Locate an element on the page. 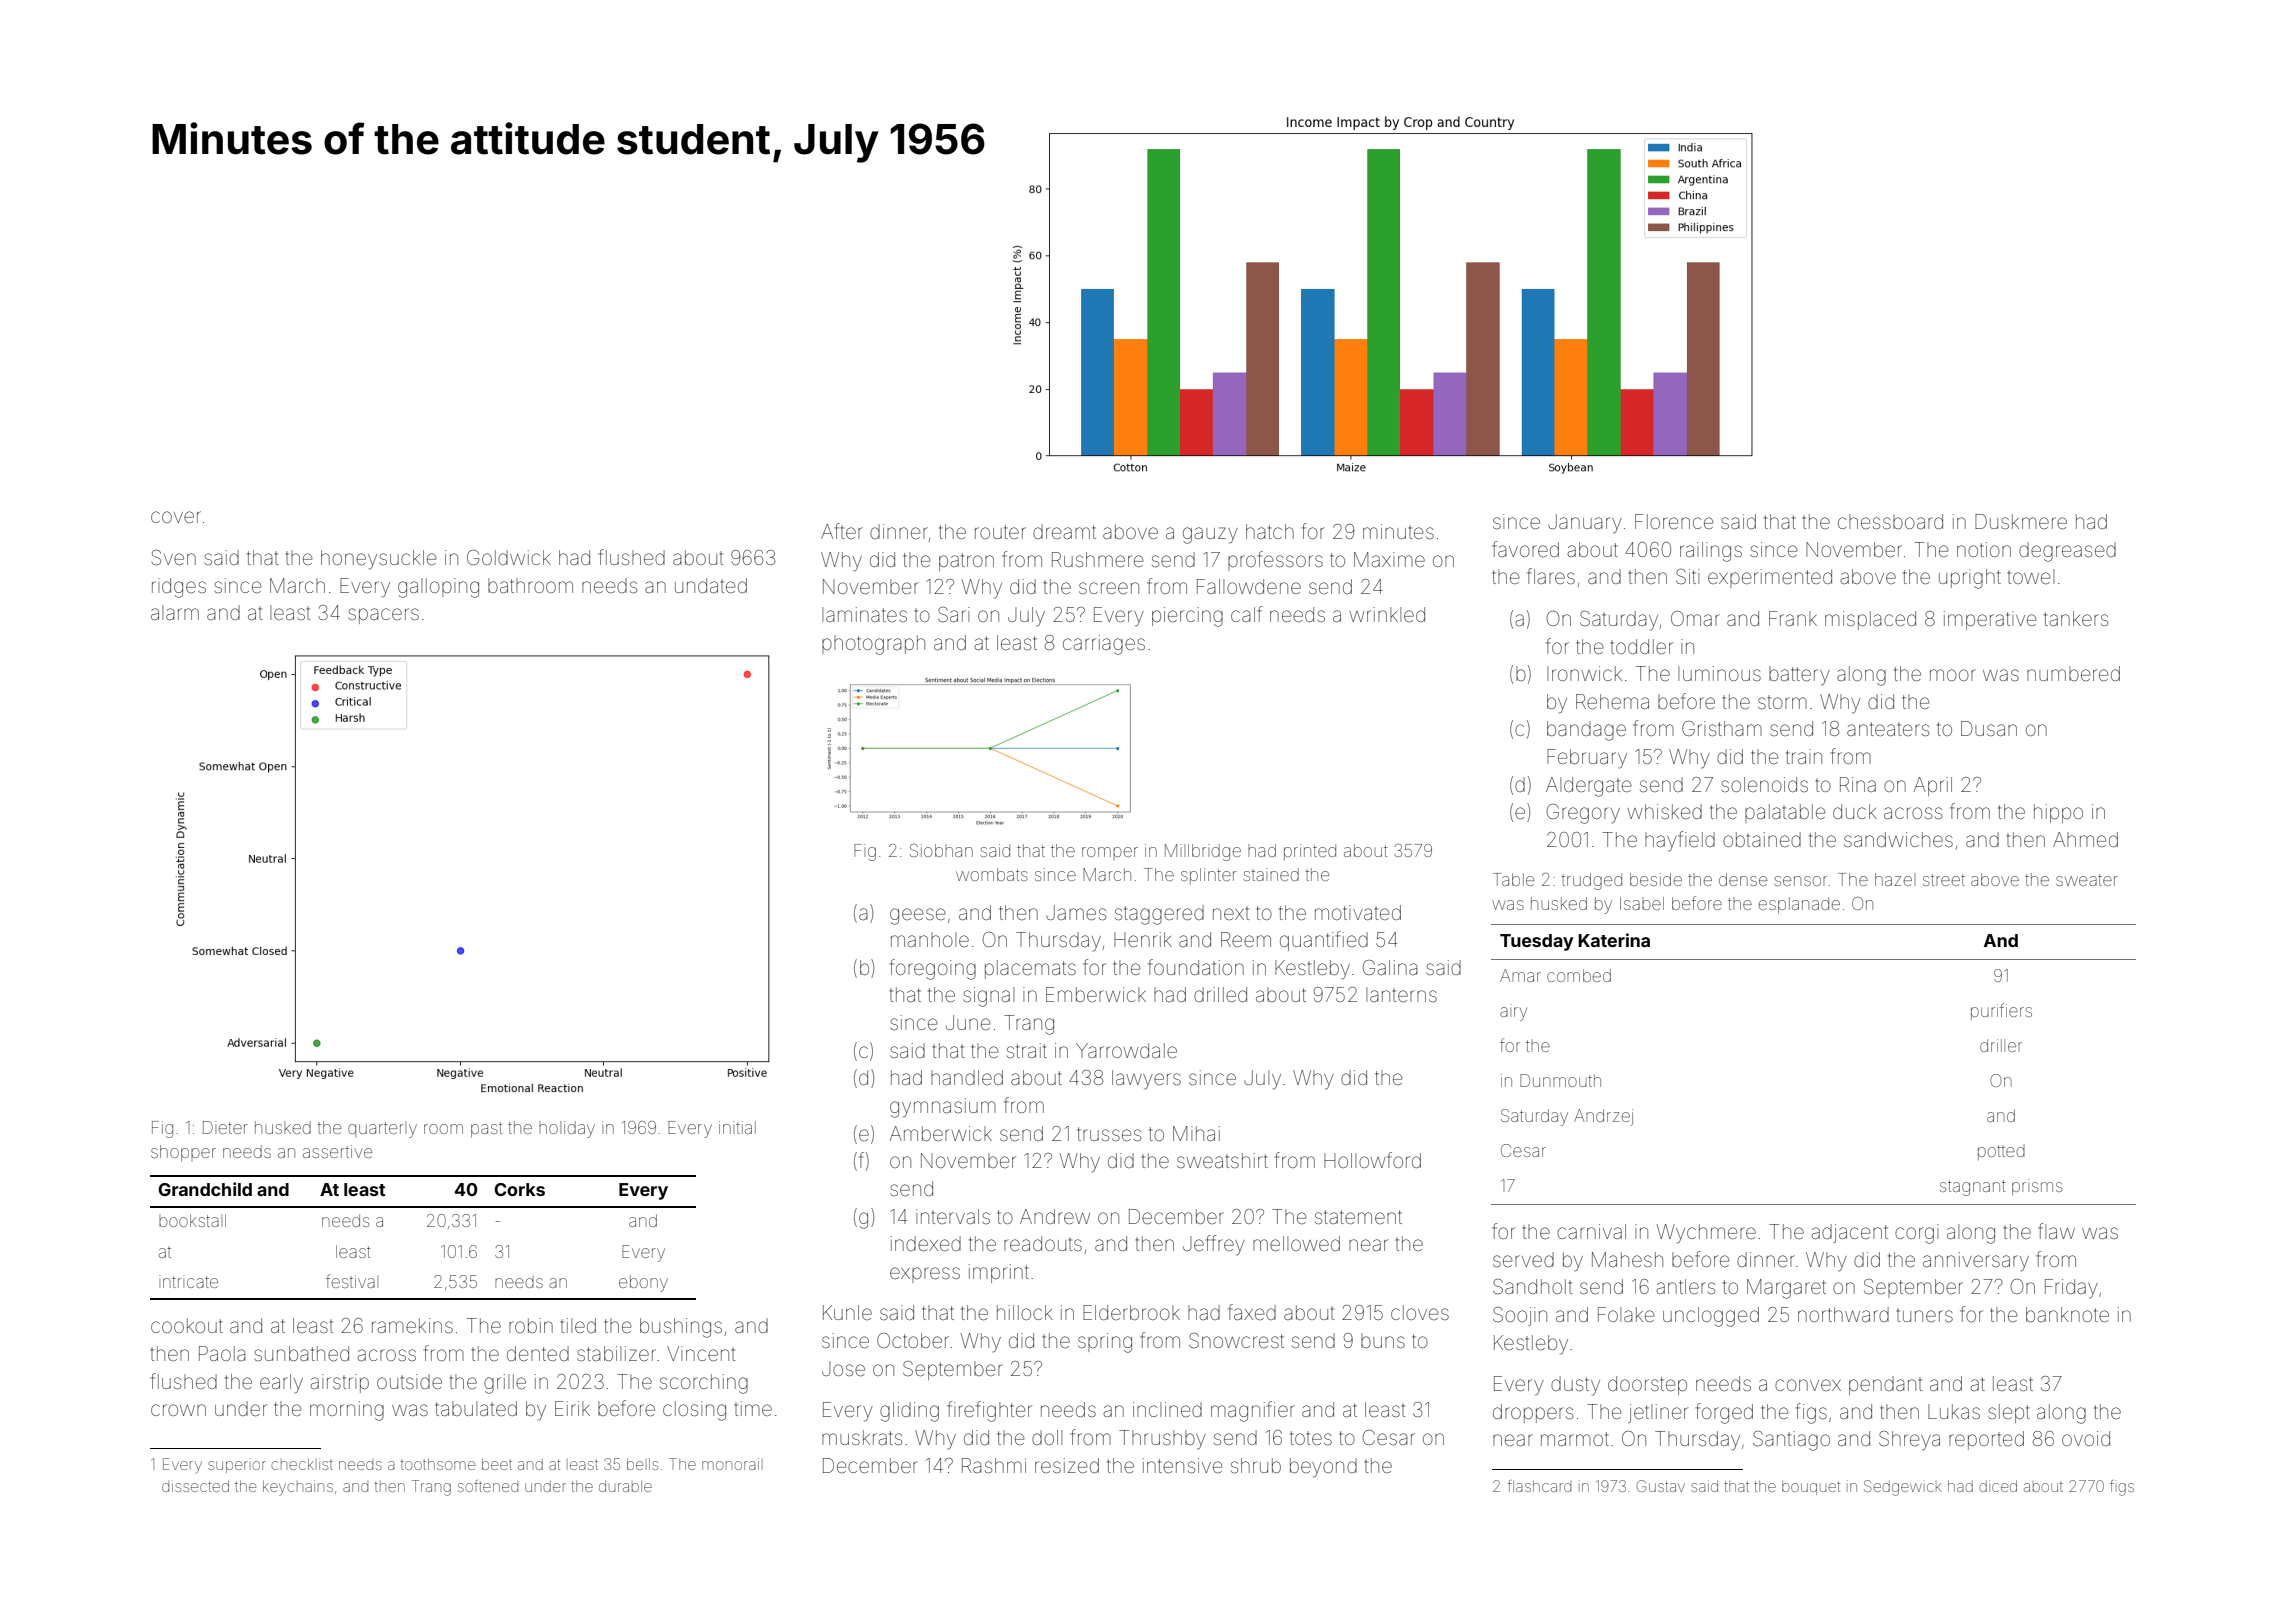  foregoing is located at coordinates (933, 969).
